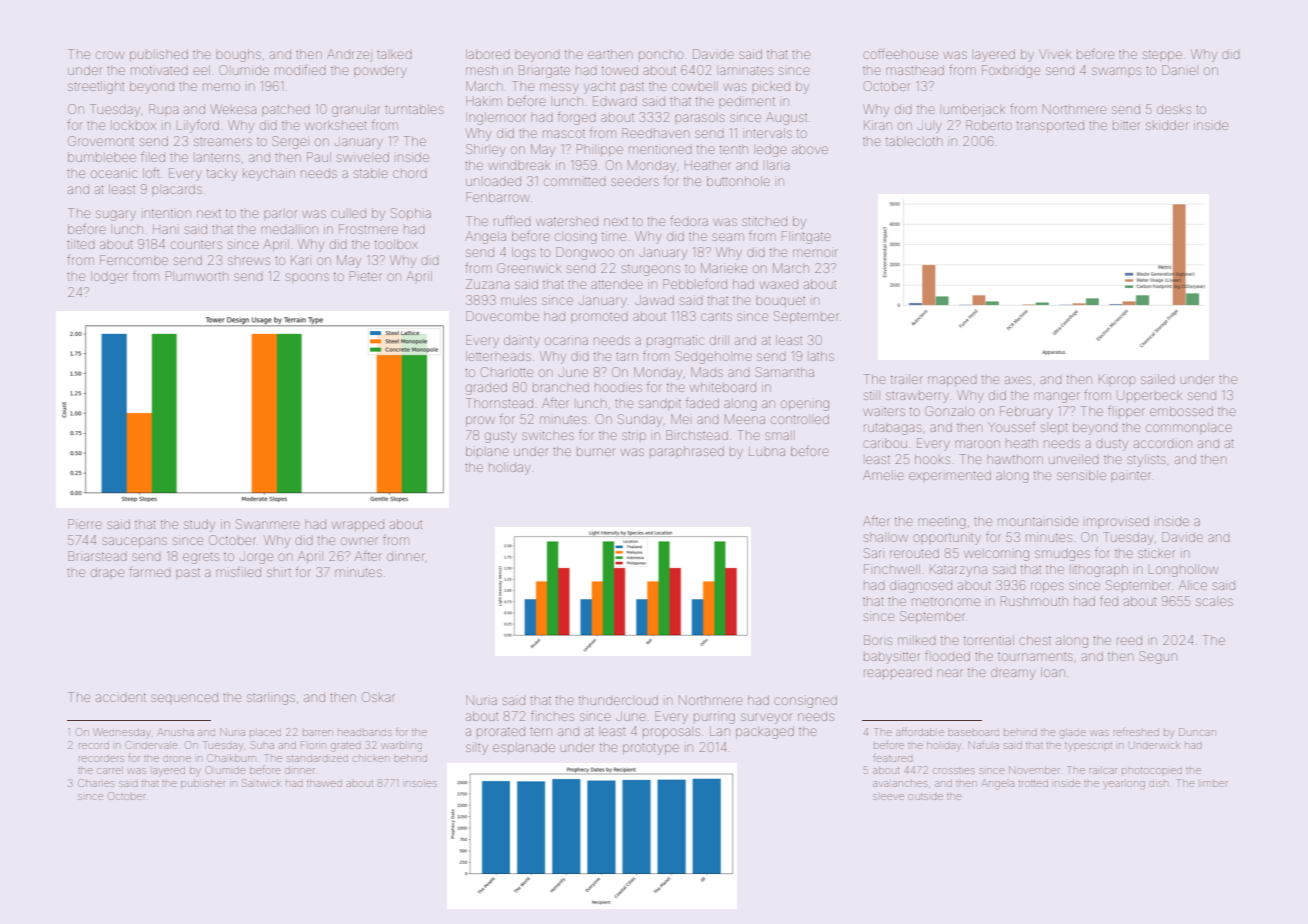 Image resolution: width=1308 pixels, height=924 pixels. Describe the element at coordinates (109, 277) in the page. I see `lodger` at that location.
